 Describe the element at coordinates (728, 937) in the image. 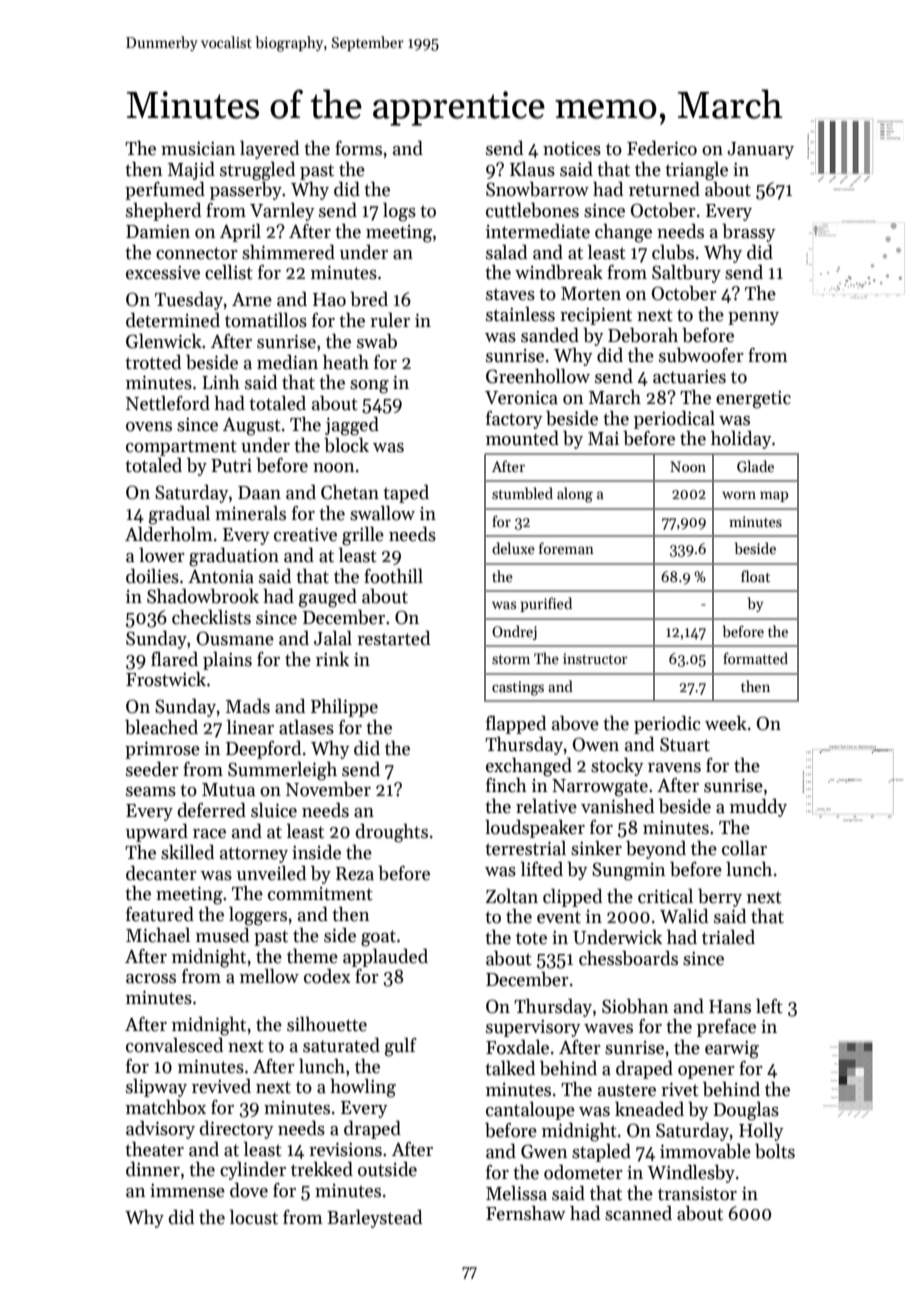

I see `trialed` at that location.
